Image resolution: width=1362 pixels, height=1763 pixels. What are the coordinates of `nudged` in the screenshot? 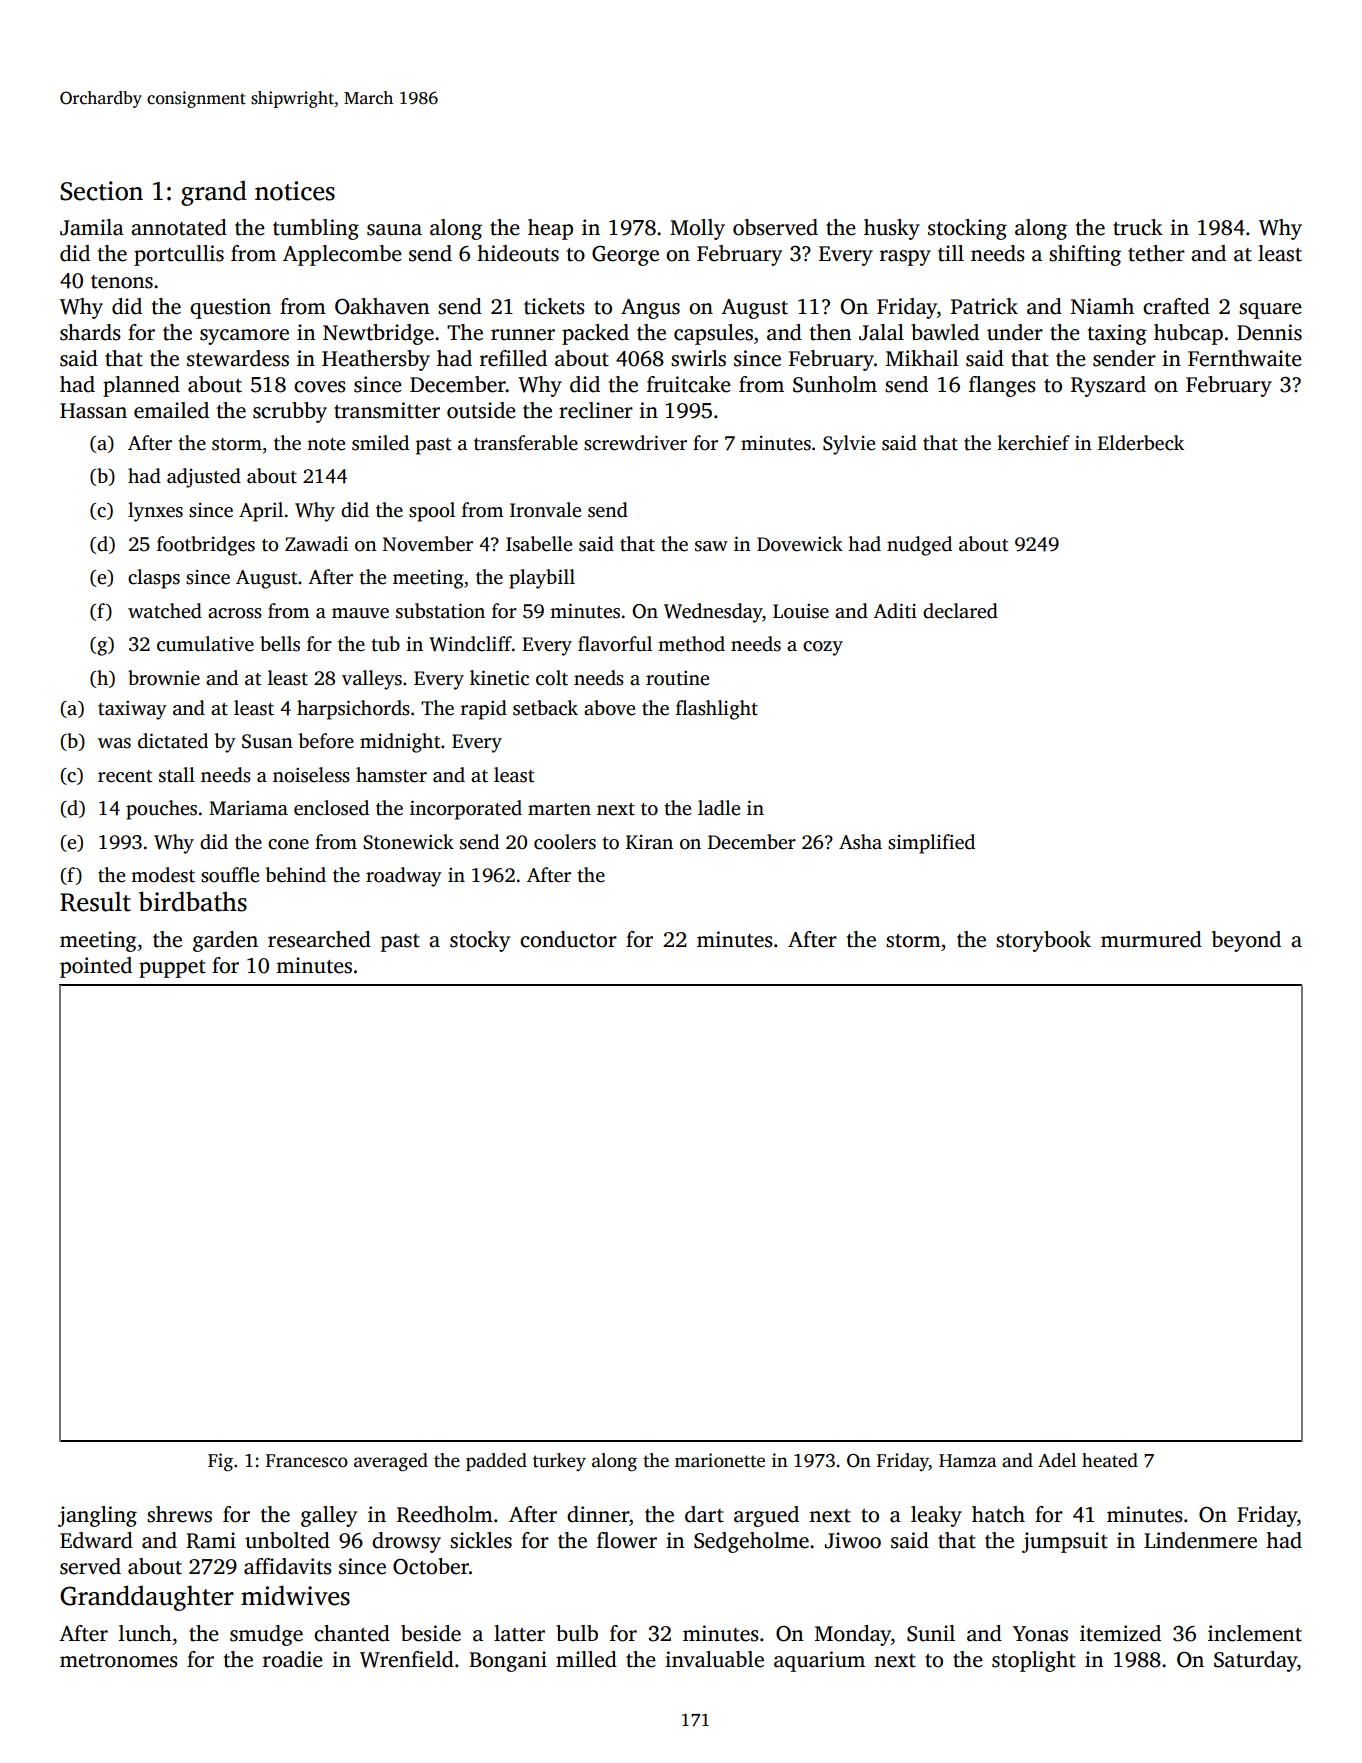 It's located at (919, 546).
